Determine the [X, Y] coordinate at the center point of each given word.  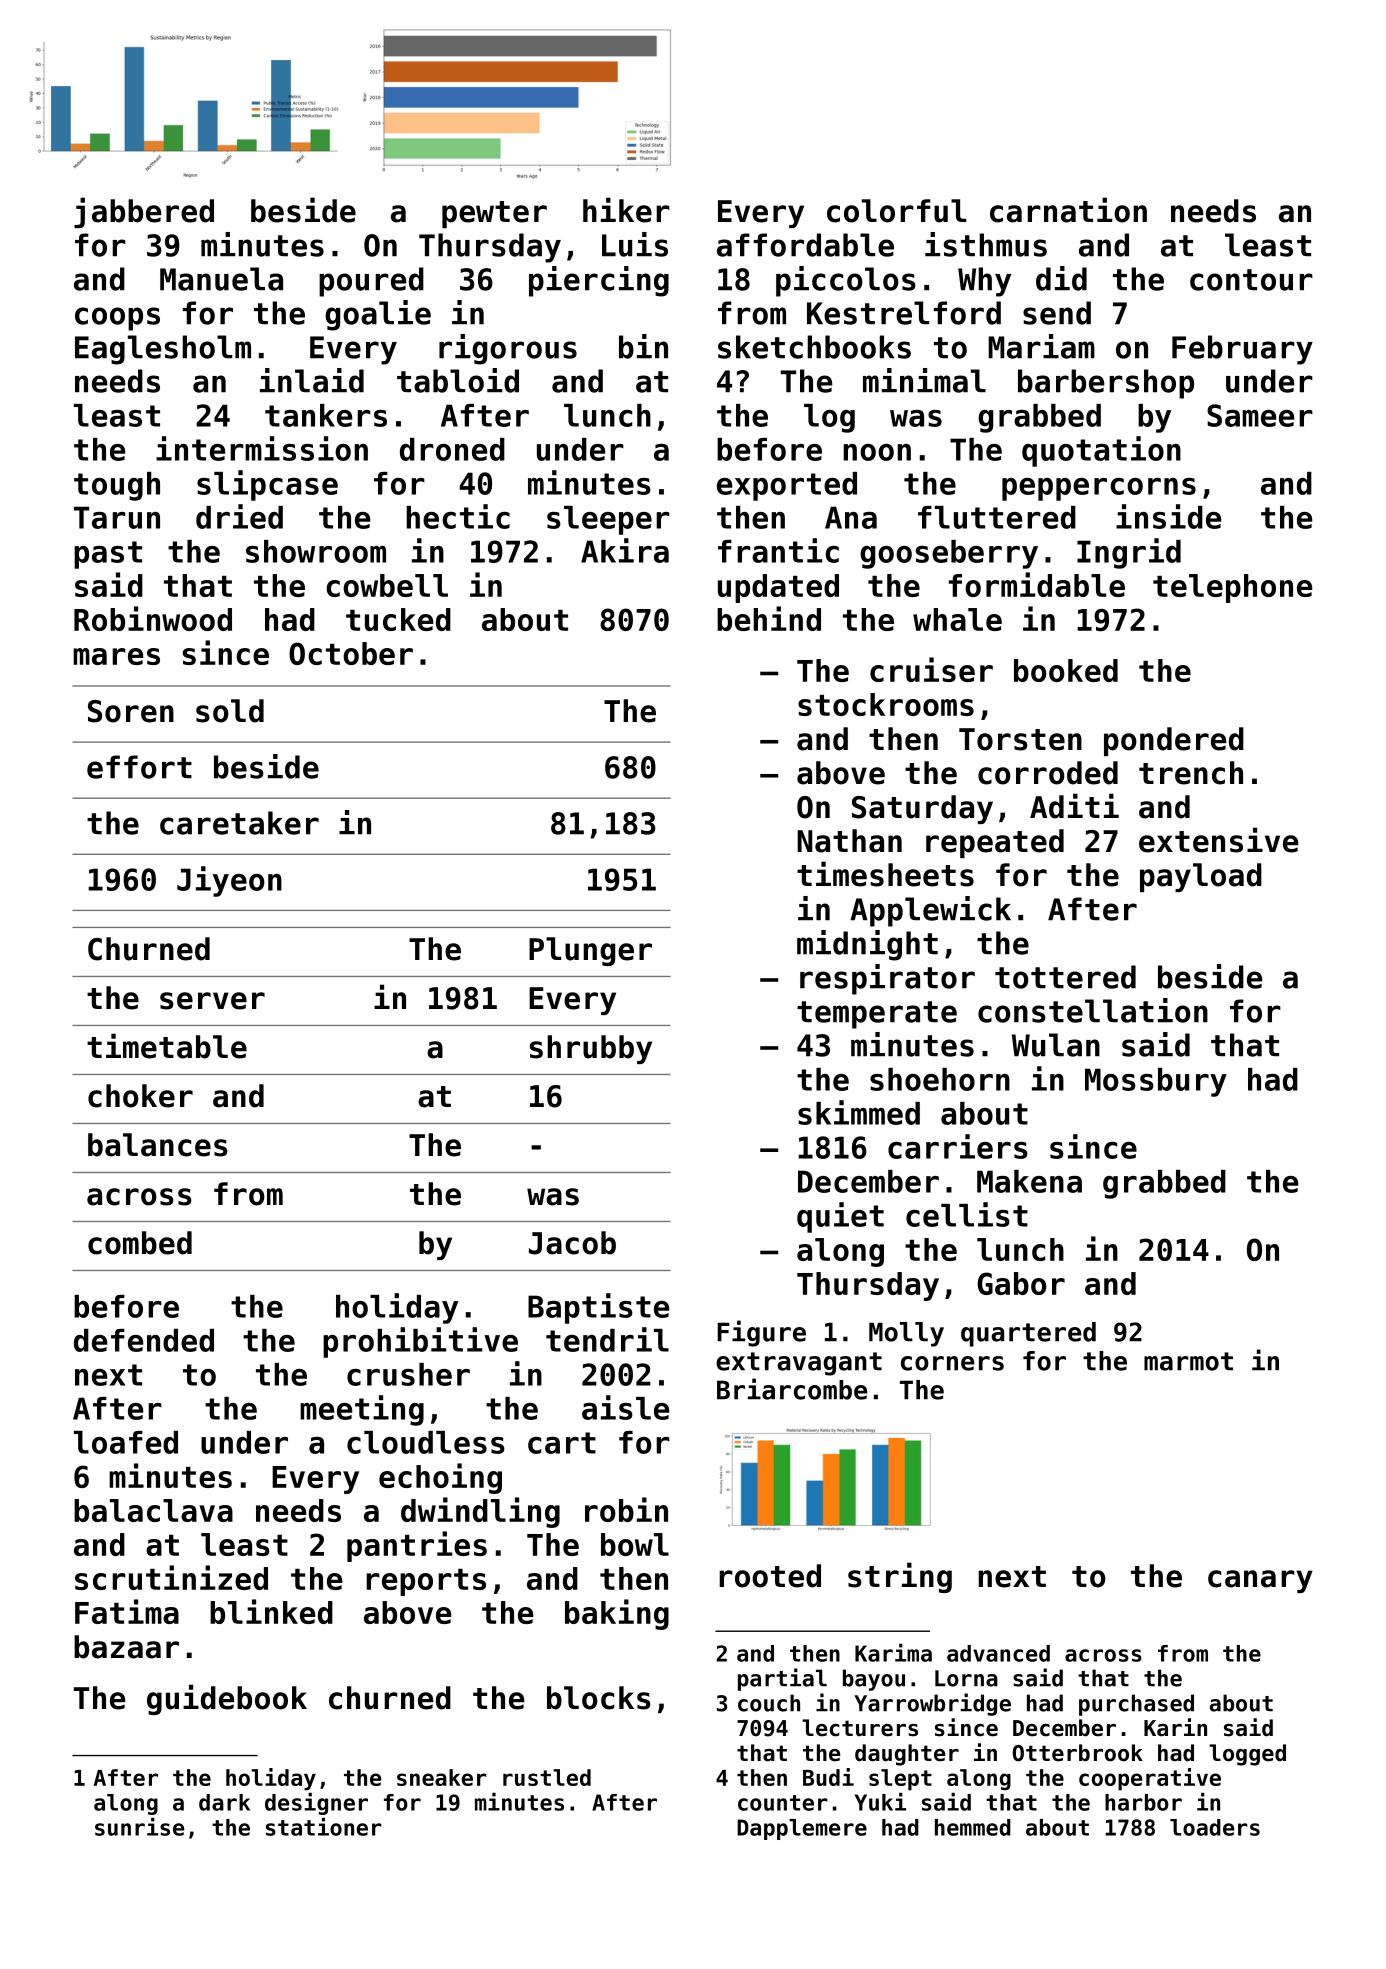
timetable [167, 1046]
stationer [324, 1827]
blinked [271, 1611]
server [212, 1001]
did [1061, 278]
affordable [805, 245]
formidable [1037, 584]
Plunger [590, 951]
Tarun [117, 517]
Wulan [1056, 1045]
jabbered [144, 212]
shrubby [591, 1049]
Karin [1175, 1727]
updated [778, 588]
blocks [599, 1698]
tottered [1065, 977]
